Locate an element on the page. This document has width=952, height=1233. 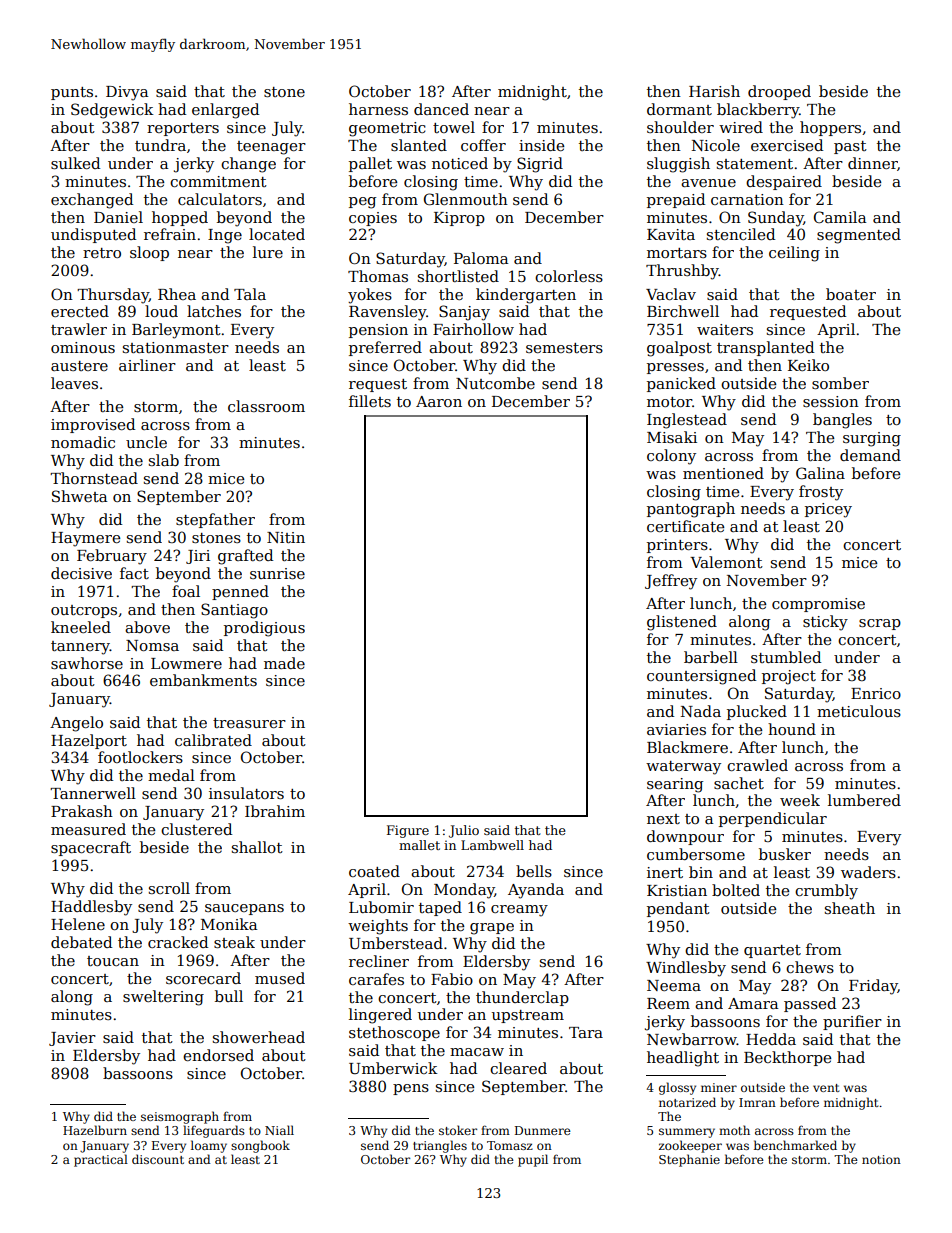
Nitin is located at coordinates (286, 537).
